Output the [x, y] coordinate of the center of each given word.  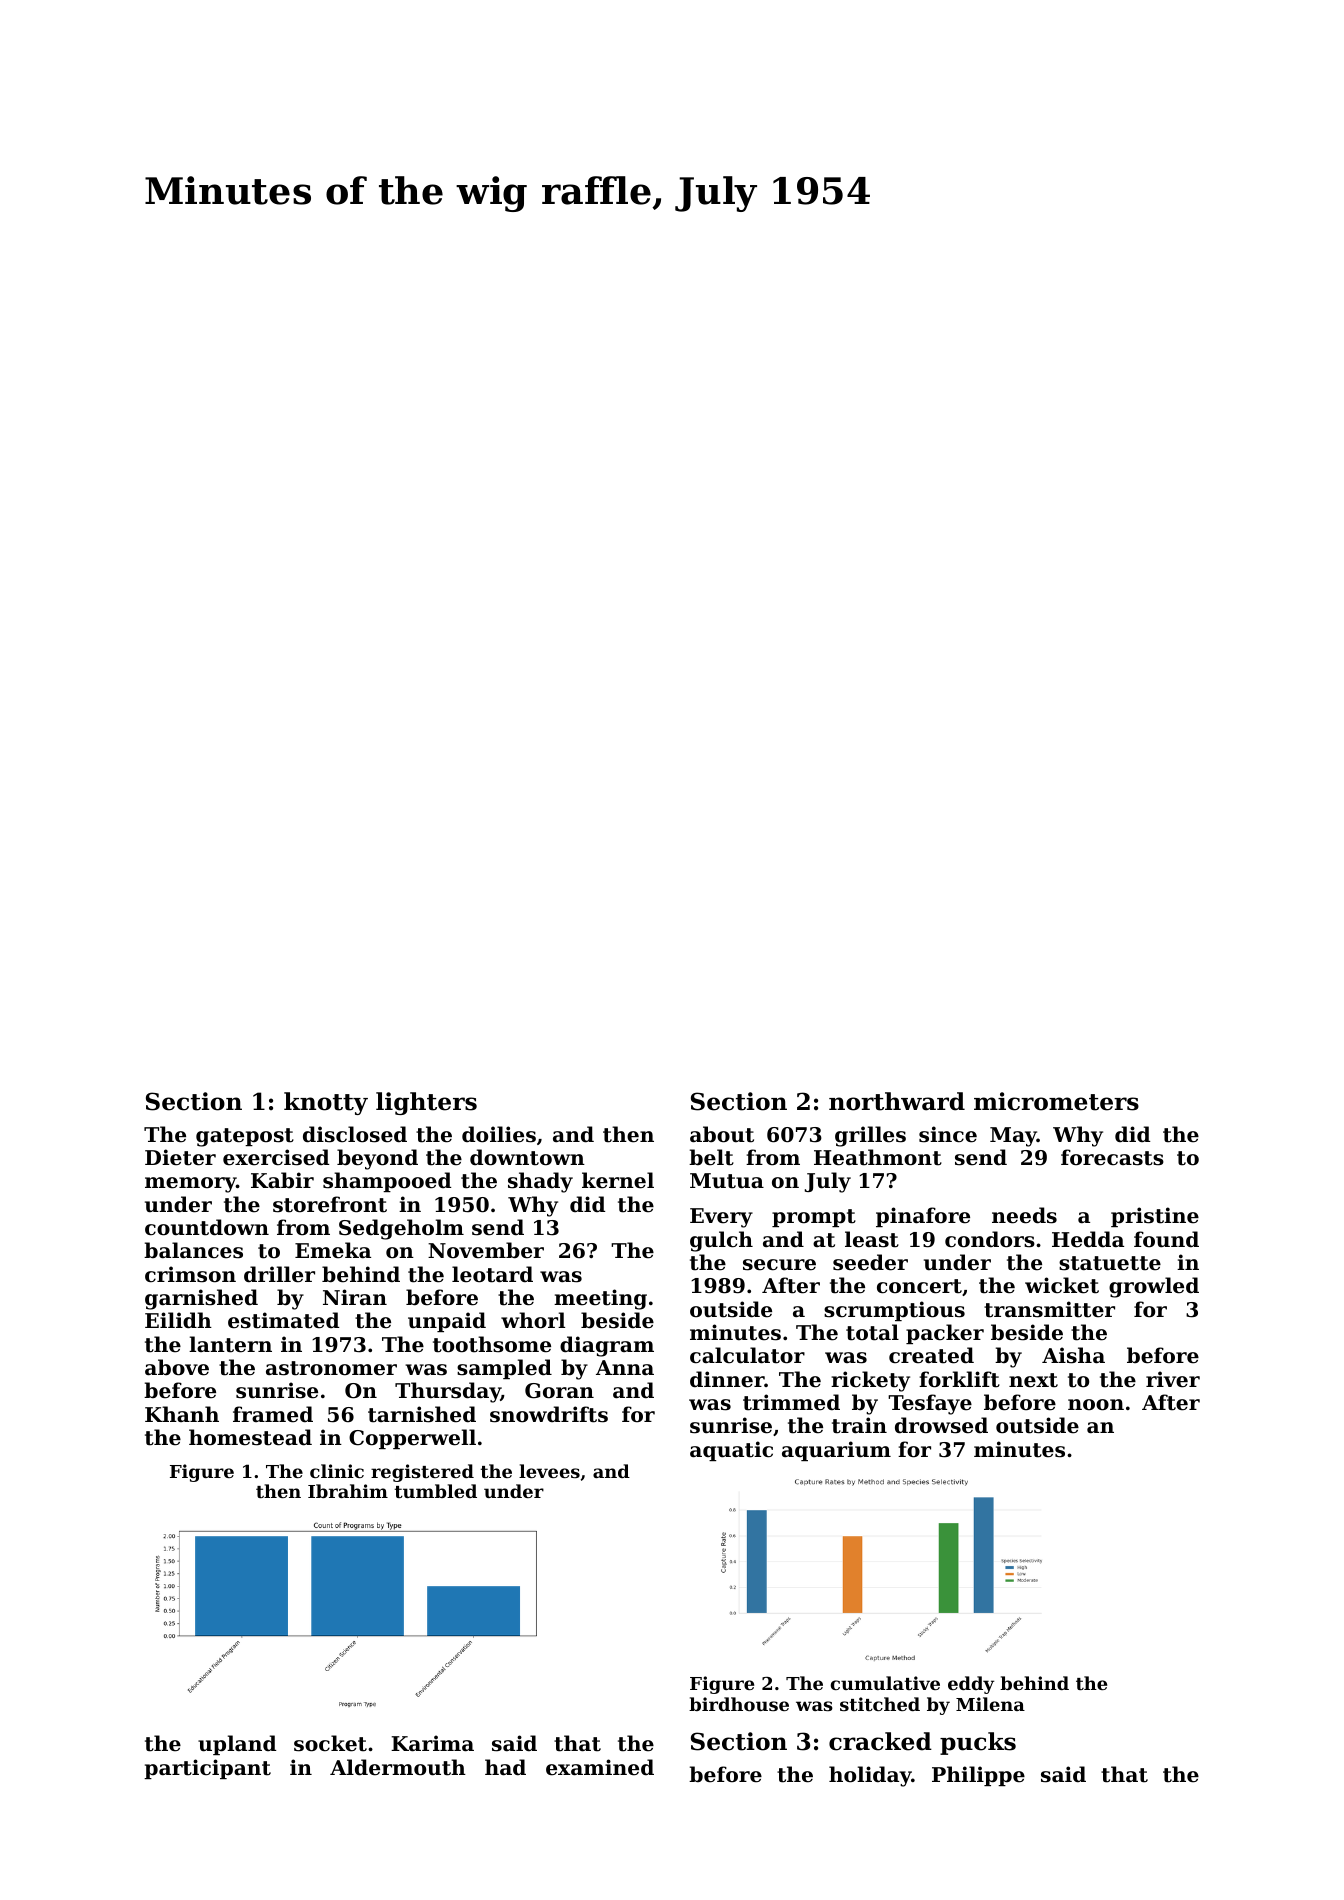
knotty [326, 1103]
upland [237, 1745]
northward [897, 1101]
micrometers [1056, 1101]
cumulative [885, 1683]
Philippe [978, 1776]
